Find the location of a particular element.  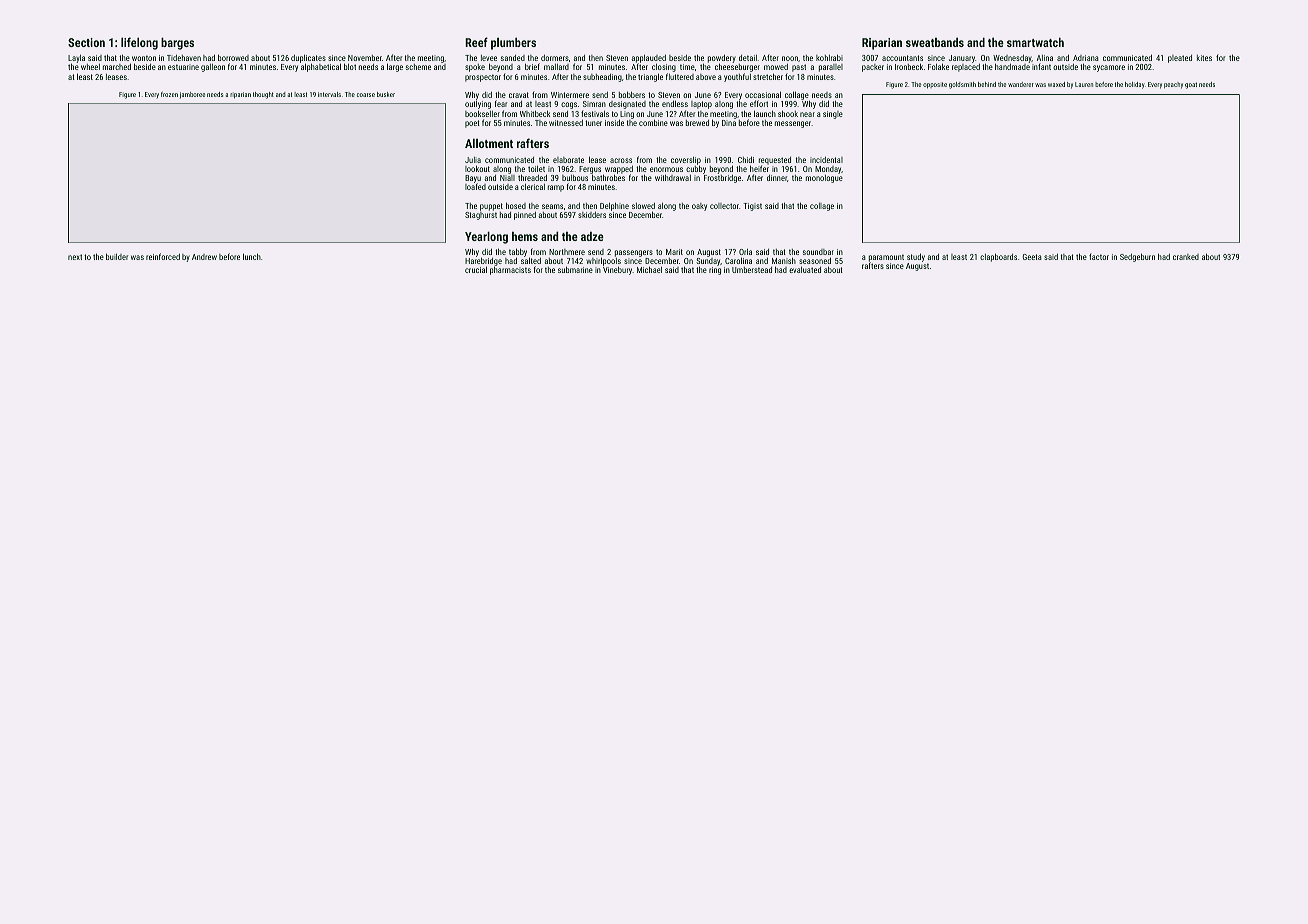

next is located at coordinates (75, 257).
